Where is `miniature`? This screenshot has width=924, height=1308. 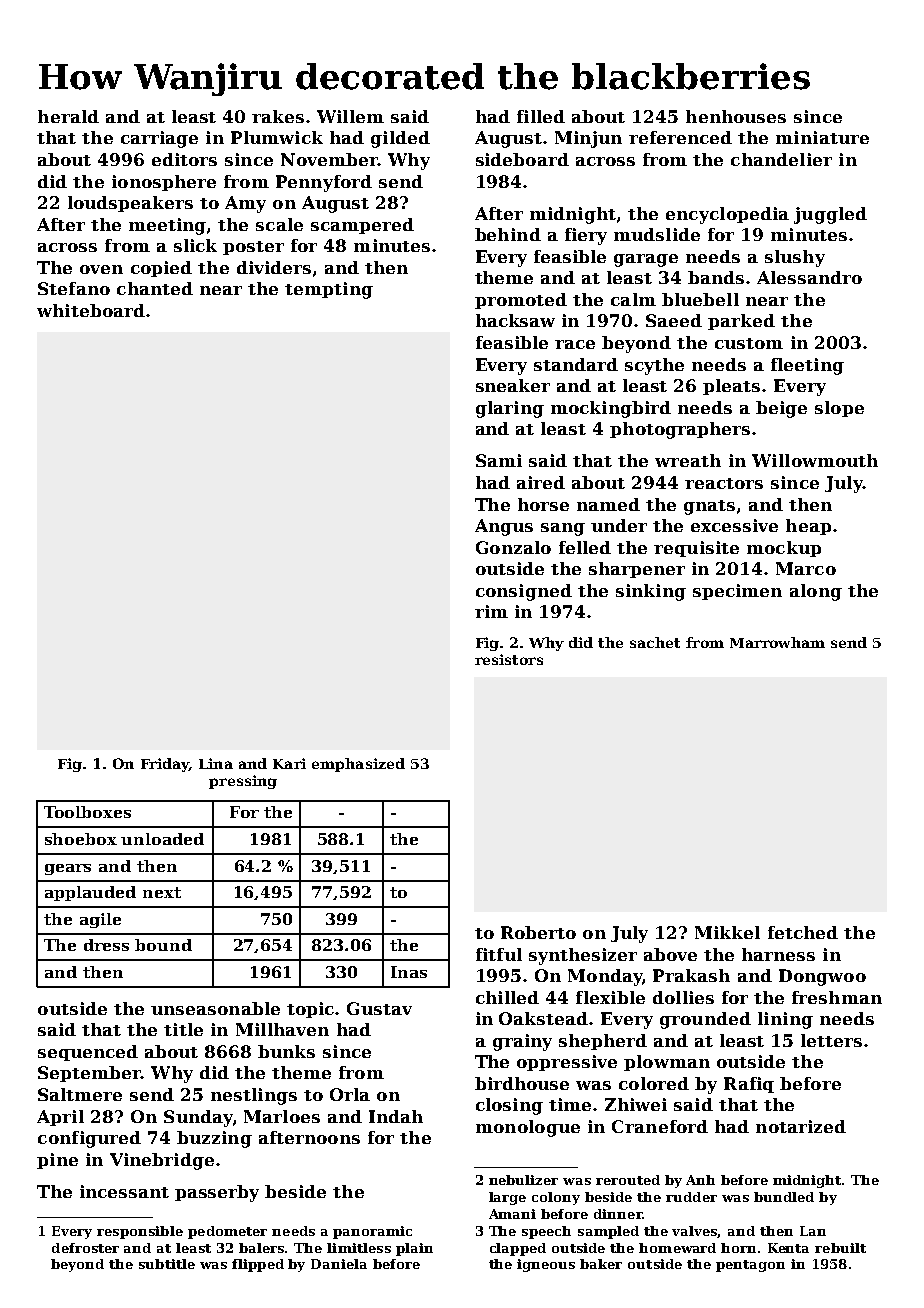
miniature is located at coordinates (822, 137).
